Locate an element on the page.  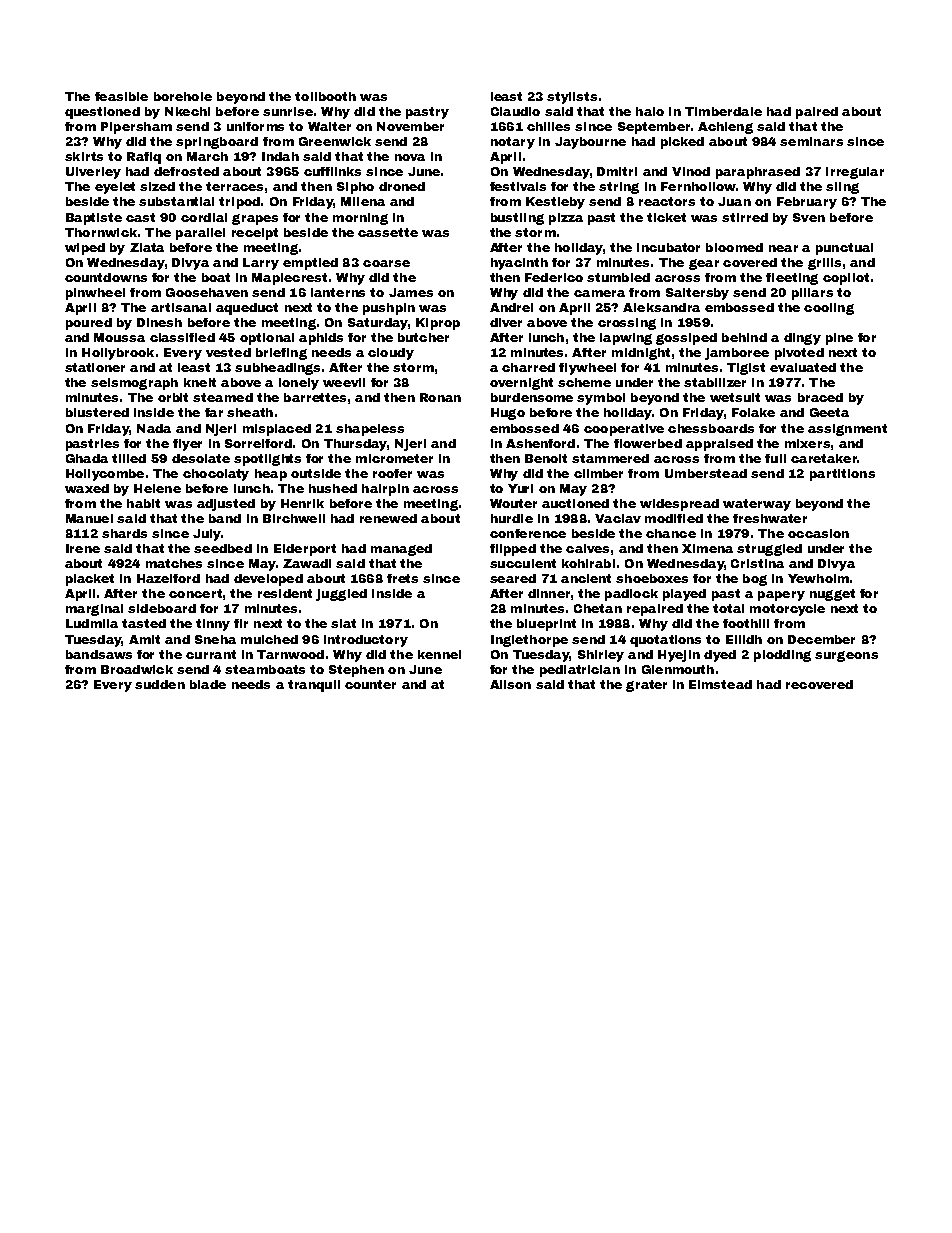
adjusted is located at coordinates (226, 505).
